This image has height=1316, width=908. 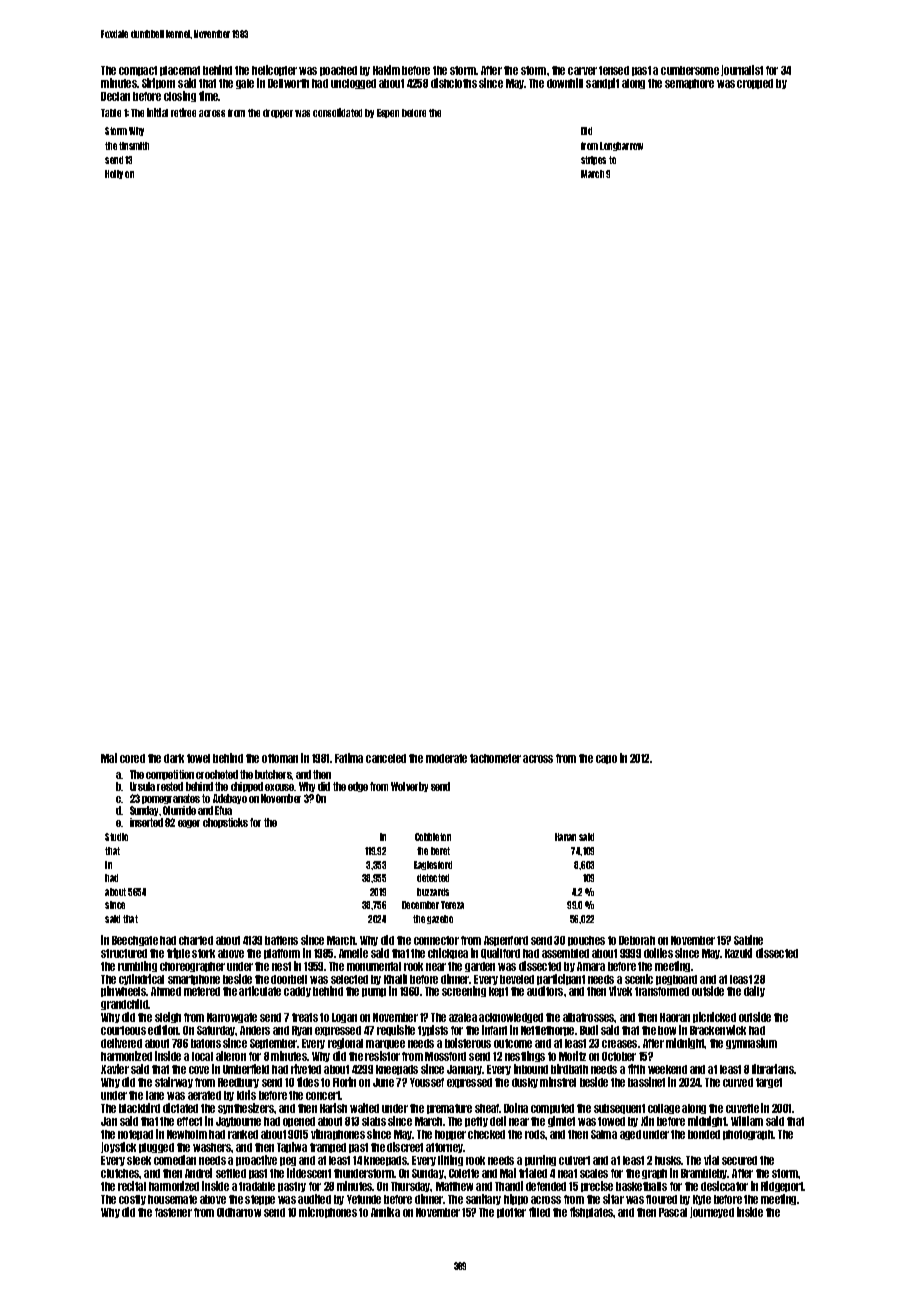 I want to click on Longbarrow, so click(x=621, y=146).
